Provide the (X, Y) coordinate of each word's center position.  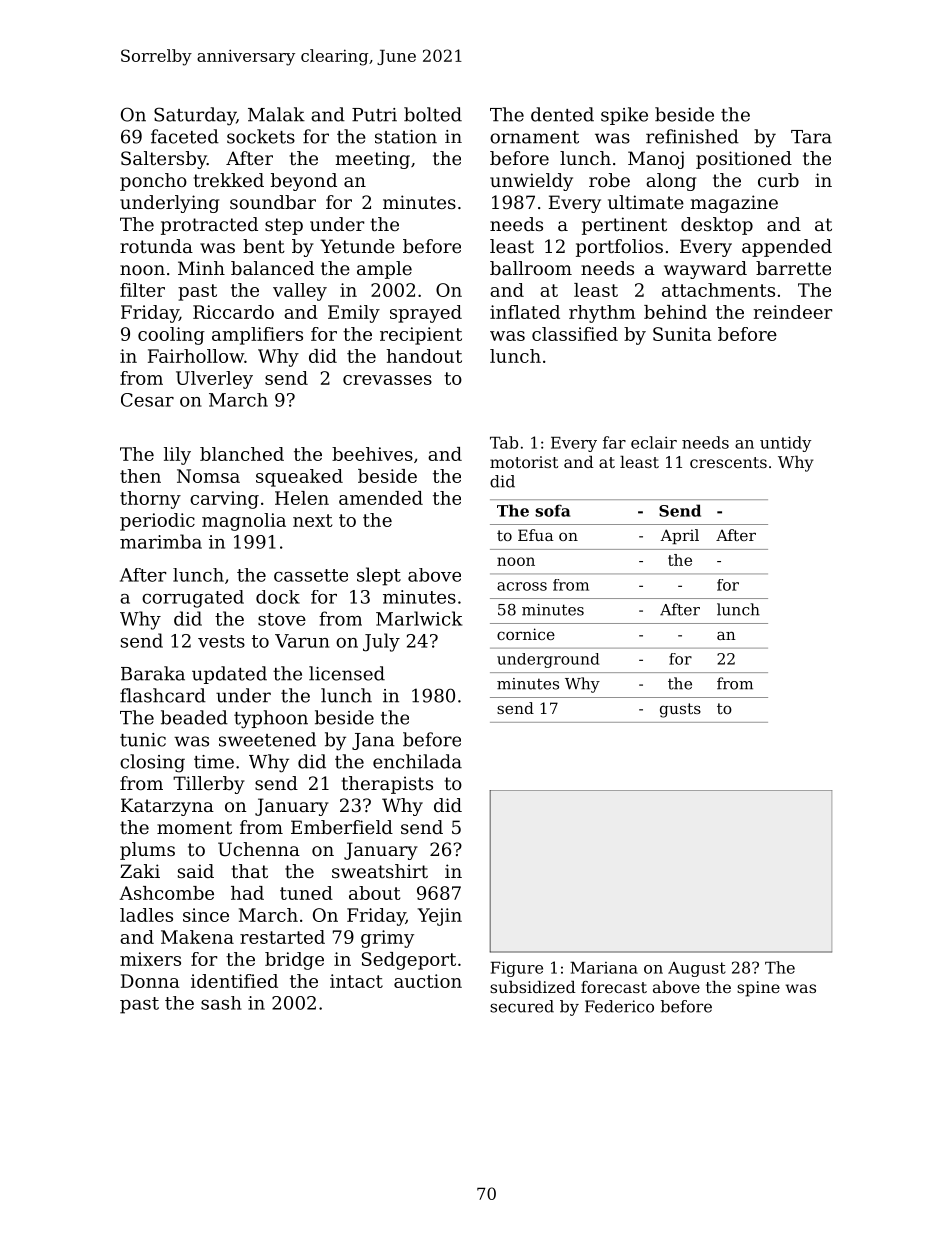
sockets (261, 136)
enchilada (417, 761)
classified (575, 334)
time (214, 762)
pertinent (624, 226)
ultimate (646, 202)
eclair (654, 442)
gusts (680, 710)
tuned (306, 893)
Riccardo (233, 312)
